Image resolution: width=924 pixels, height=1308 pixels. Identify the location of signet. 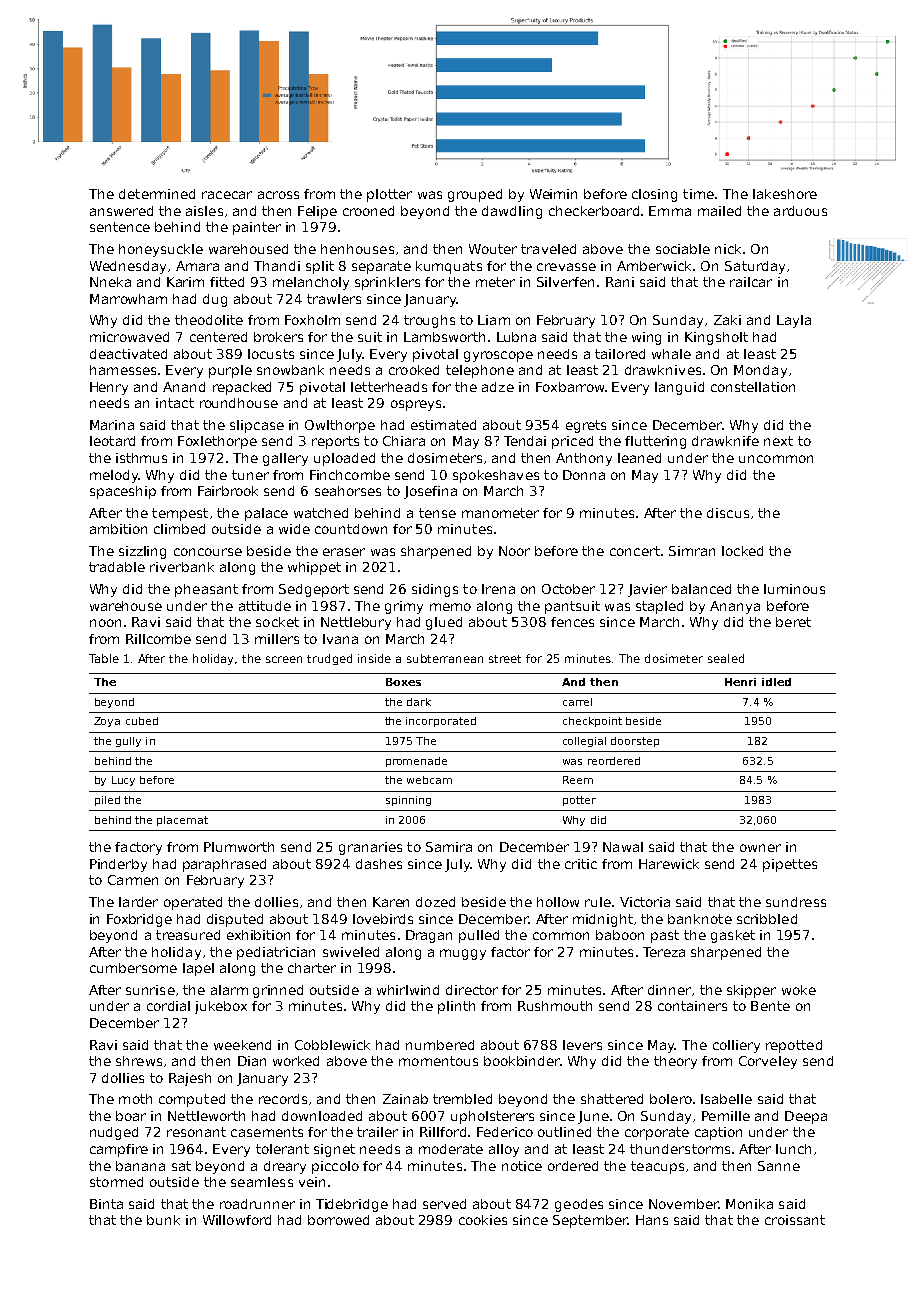
(334, 1150).
